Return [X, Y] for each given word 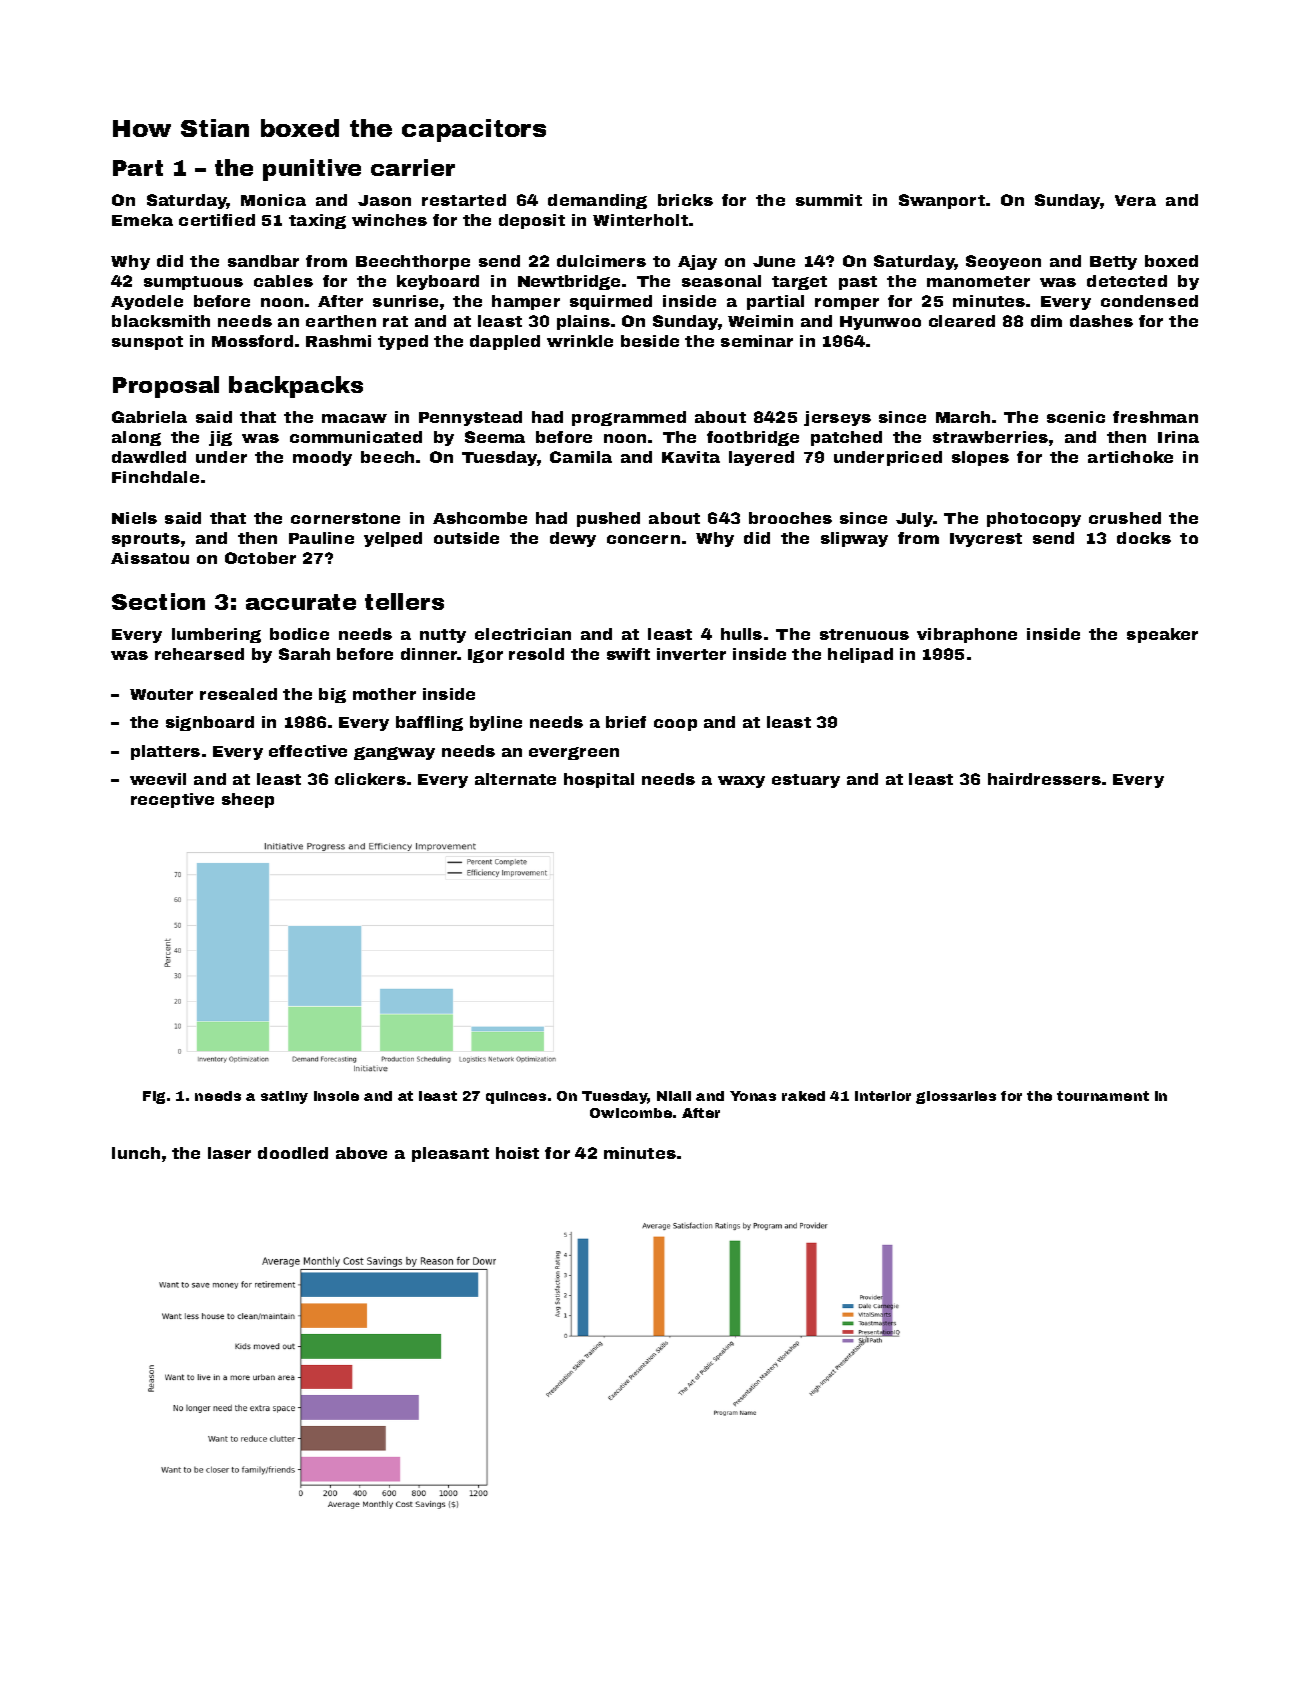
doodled [293, 1153]
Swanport [942, 201]
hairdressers [1044, 779]
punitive [312, 170]
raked [803, 1096]
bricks [685, 200]
